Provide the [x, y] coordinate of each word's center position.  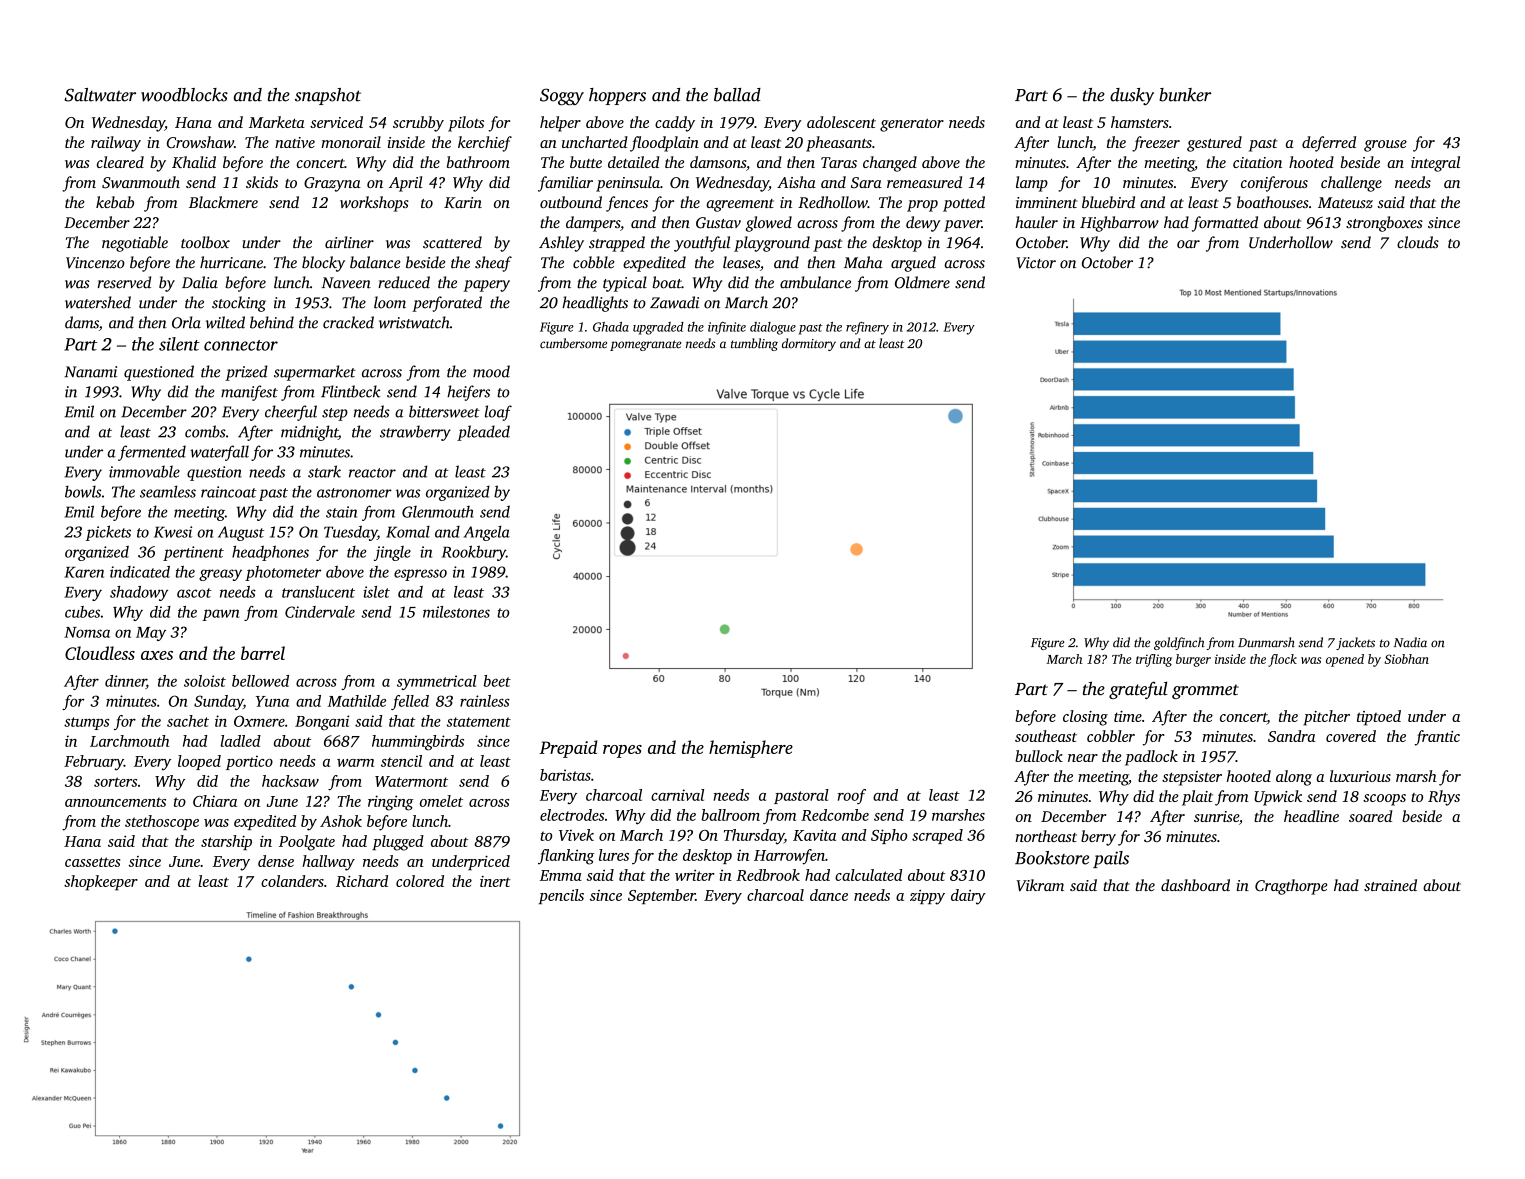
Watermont [411, 781]
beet [497, 681]
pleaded [483, 433]
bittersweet [444, 411]
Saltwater [100, 95]
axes [157, 655]
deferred [1329, 144]
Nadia [1410, 642]
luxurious [1360, 776]
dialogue [773, 328]
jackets [1355, 643]
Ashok [341, 821]
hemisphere [751, 749]
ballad [737, 95]
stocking [239, 304]
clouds [1418, 242]
